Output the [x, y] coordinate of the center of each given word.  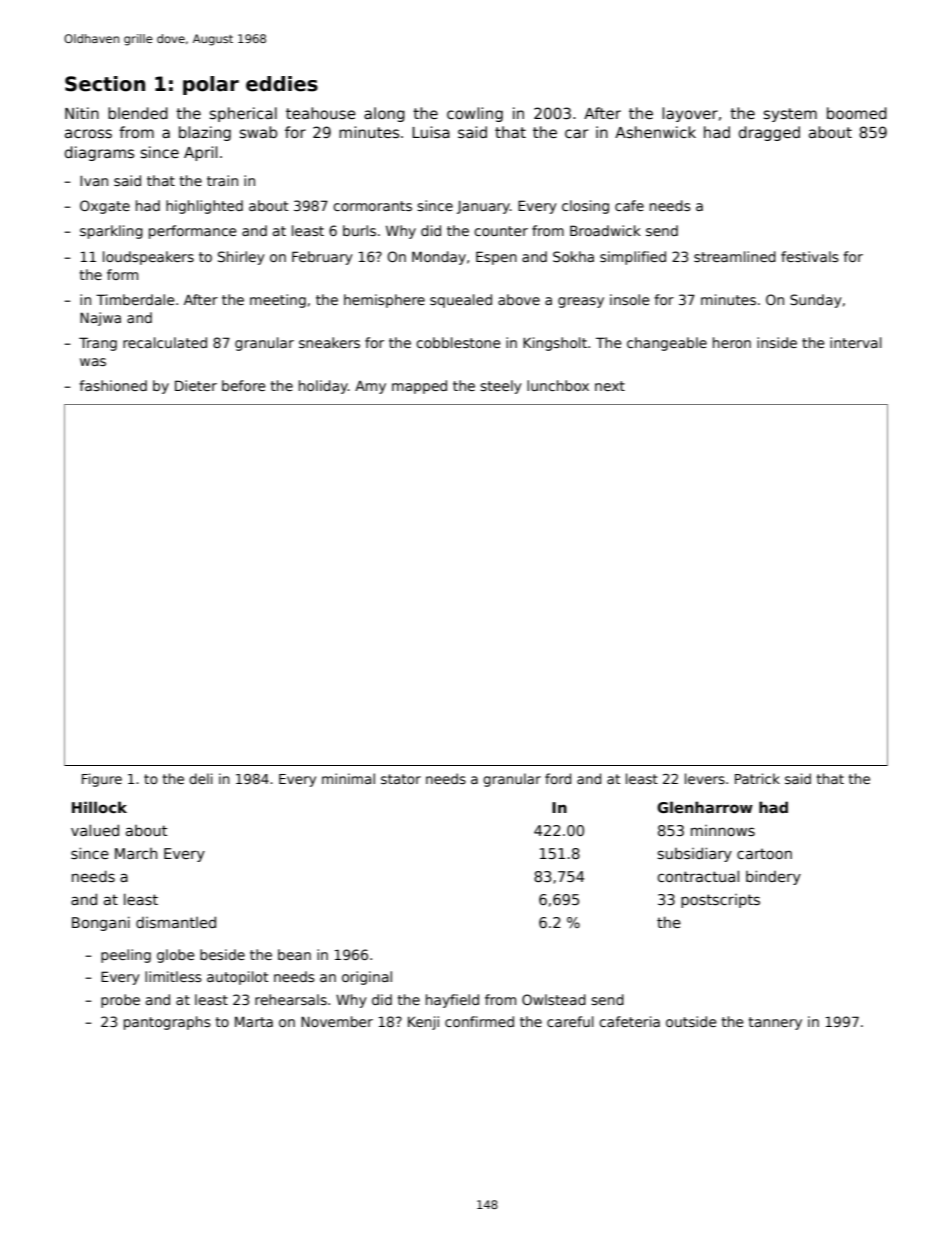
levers [705, 778]
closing [585, 207]
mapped [419, 387]
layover [690, 114]
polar [211, 85]
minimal [348, 778]
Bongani [101, 923]
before [244, 385]
